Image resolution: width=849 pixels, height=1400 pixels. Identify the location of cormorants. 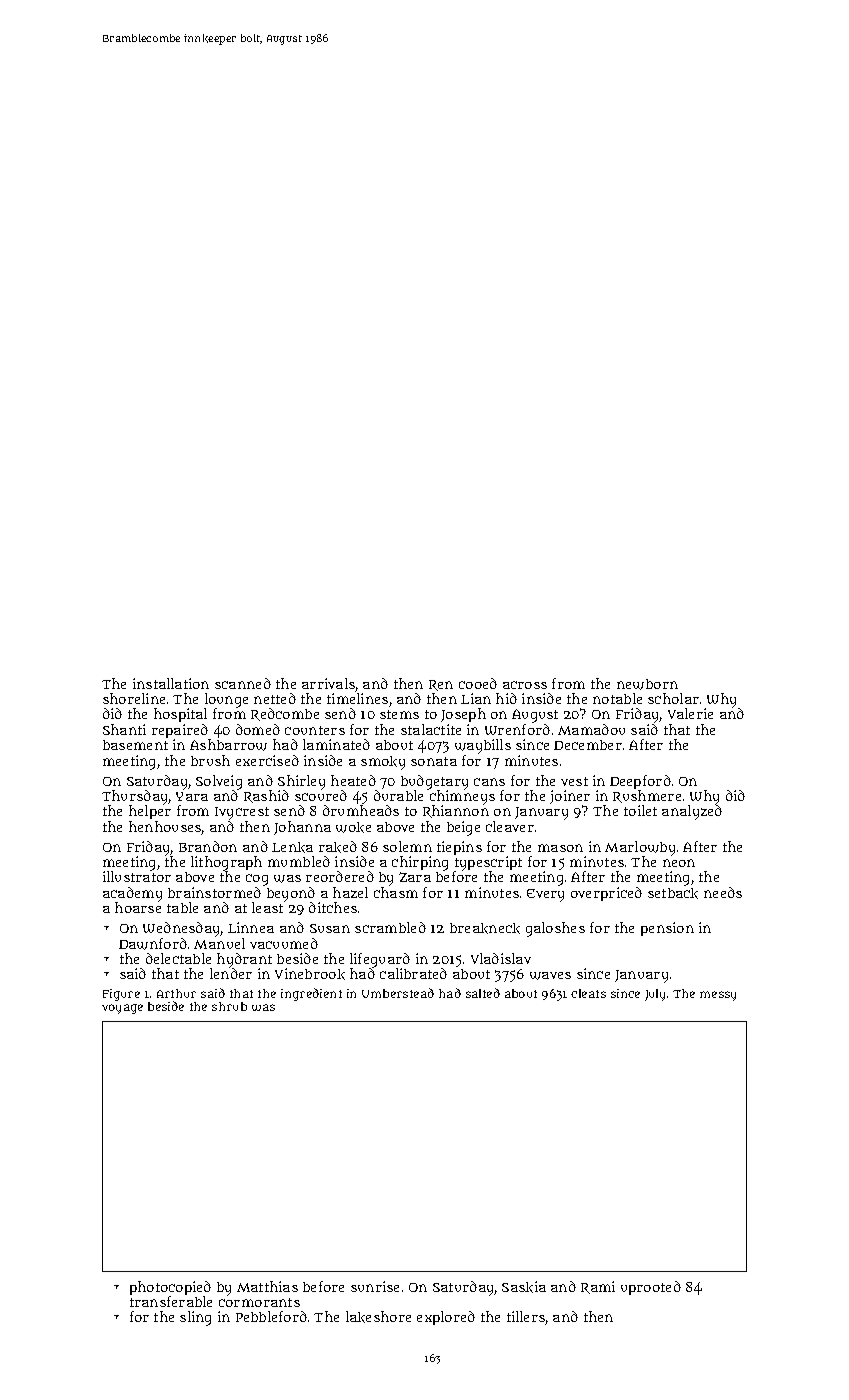
(259, 1302).
